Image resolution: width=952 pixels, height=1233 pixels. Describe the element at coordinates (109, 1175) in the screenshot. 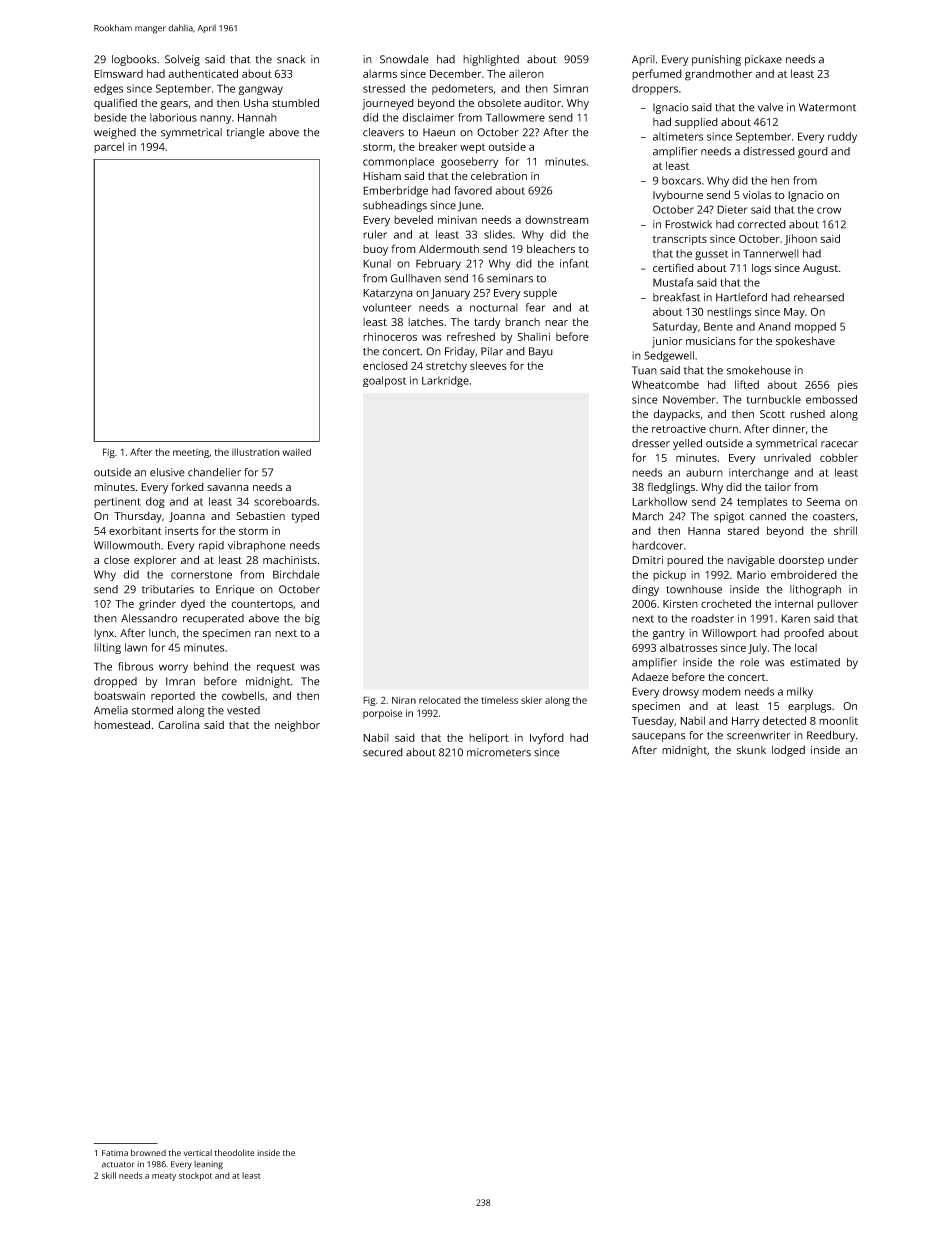

I see `skill` at that location.
